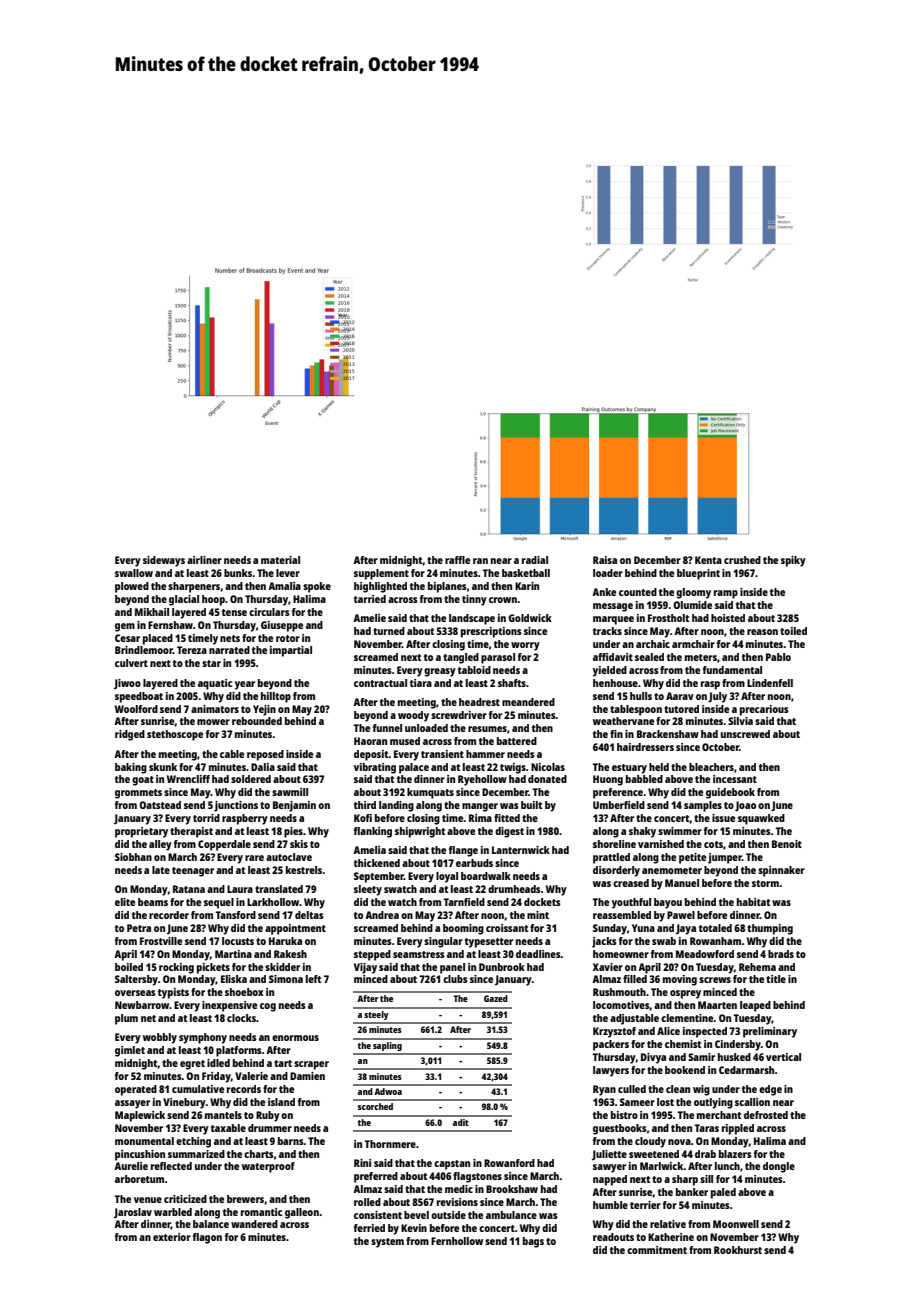 The width and height of the page is (924, 1308). Describe the element at coordinates (136, 1090) in the page. I see `operated` at that location.
